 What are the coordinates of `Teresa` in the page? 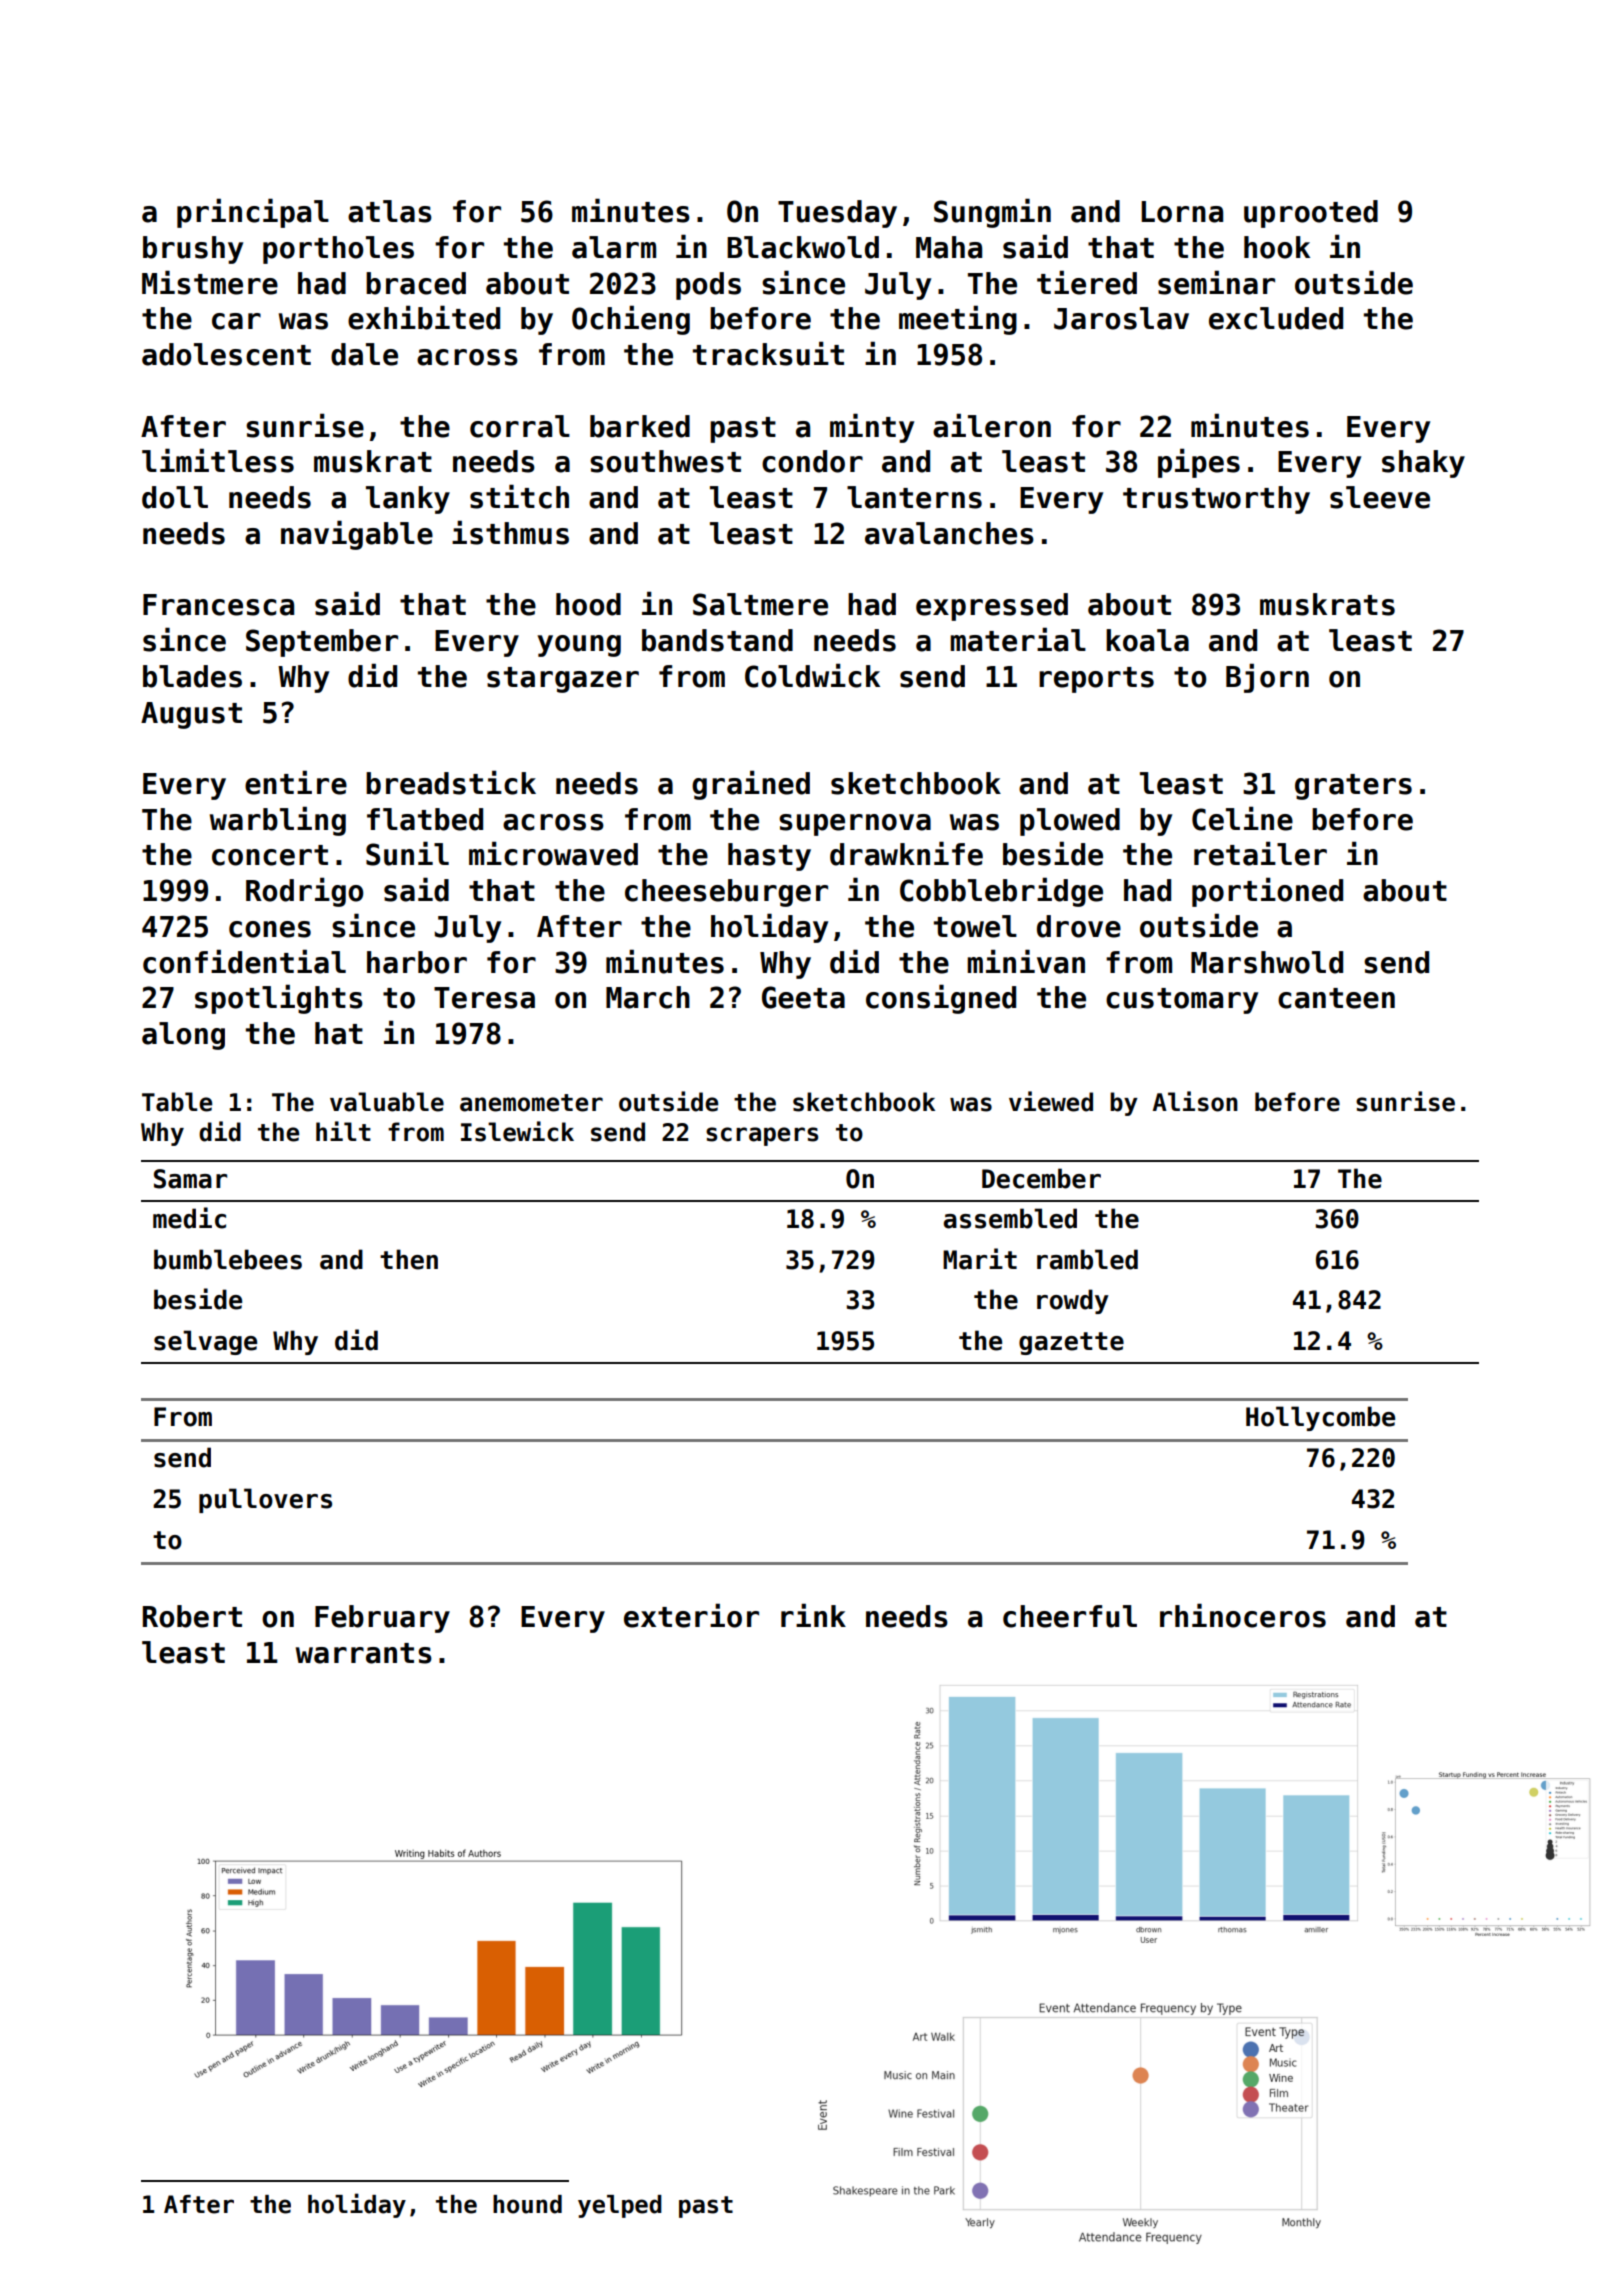 It's located at (484, 998).
